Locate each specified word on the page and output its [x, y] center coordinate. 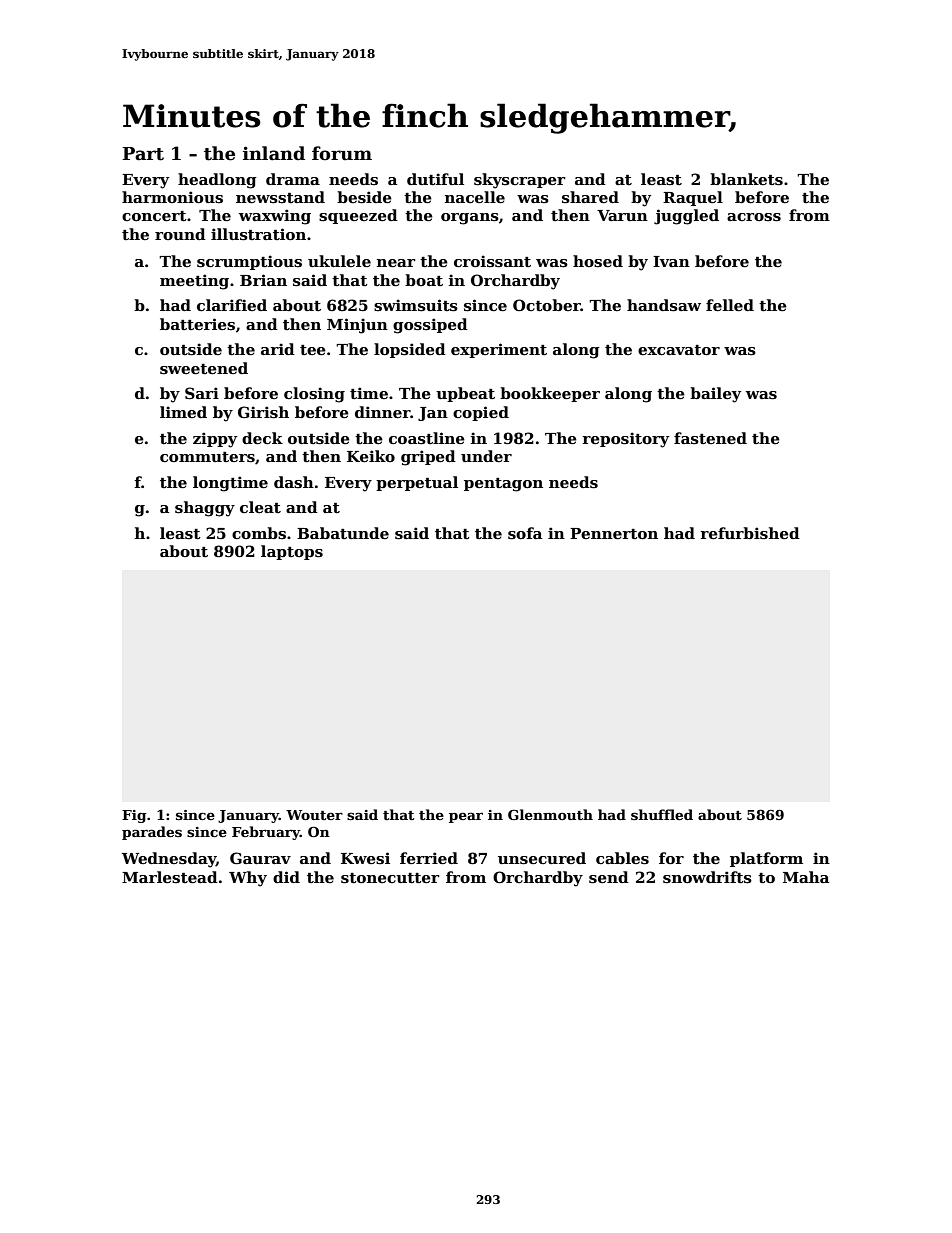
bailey [715, 395]
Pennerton [614, 533]
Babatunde [343, 533]
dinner [383, 412]
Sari [202, 393]
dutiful [435, 179]
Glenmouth [550, 814]
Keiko [371, 456]
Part [143, 154]
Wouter [314, 815]
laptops [292, 552]
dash [294, 482]
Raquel [693, 198]
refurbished [750, 533]
